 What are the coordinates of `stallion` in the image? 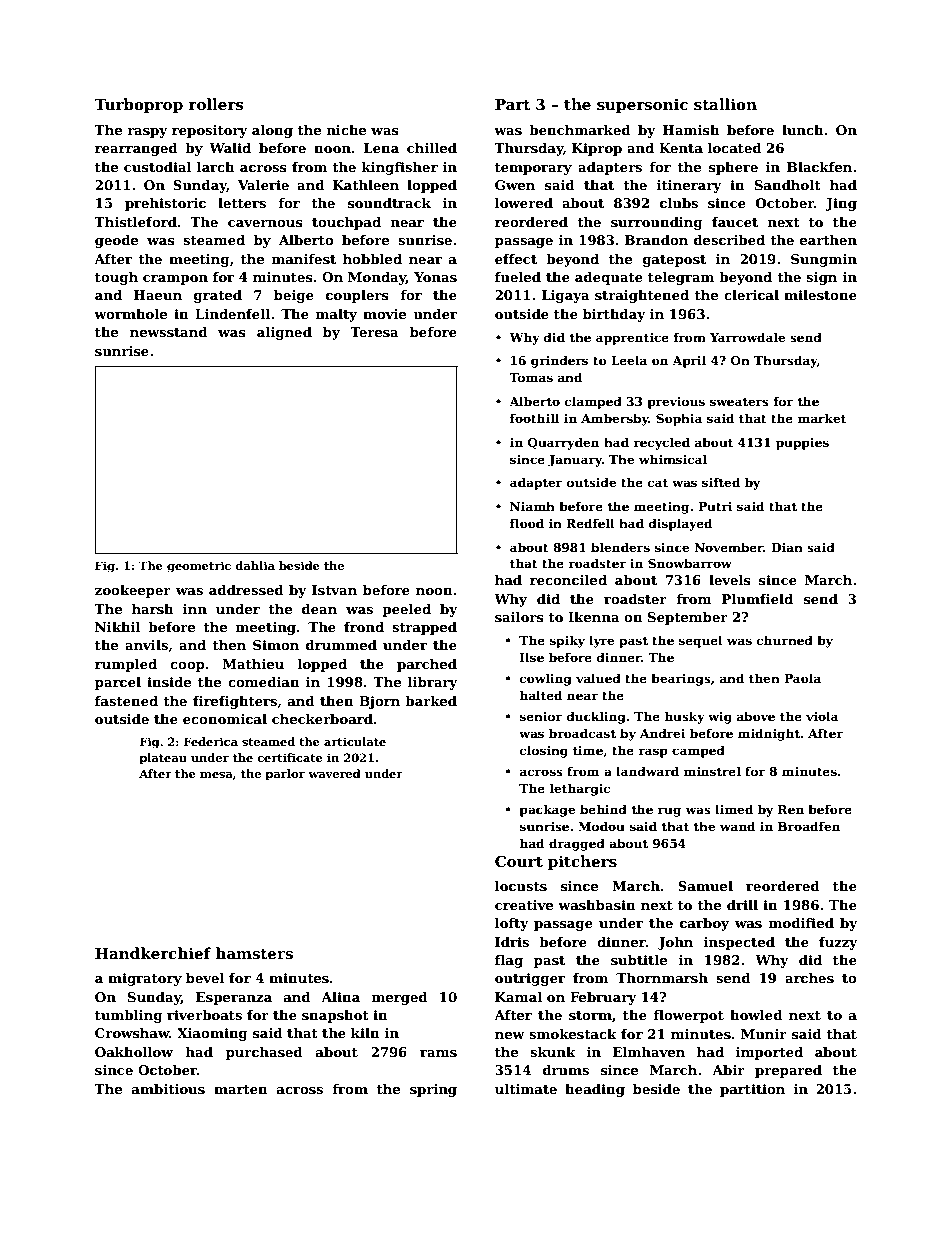 It's located at (725, 104).
